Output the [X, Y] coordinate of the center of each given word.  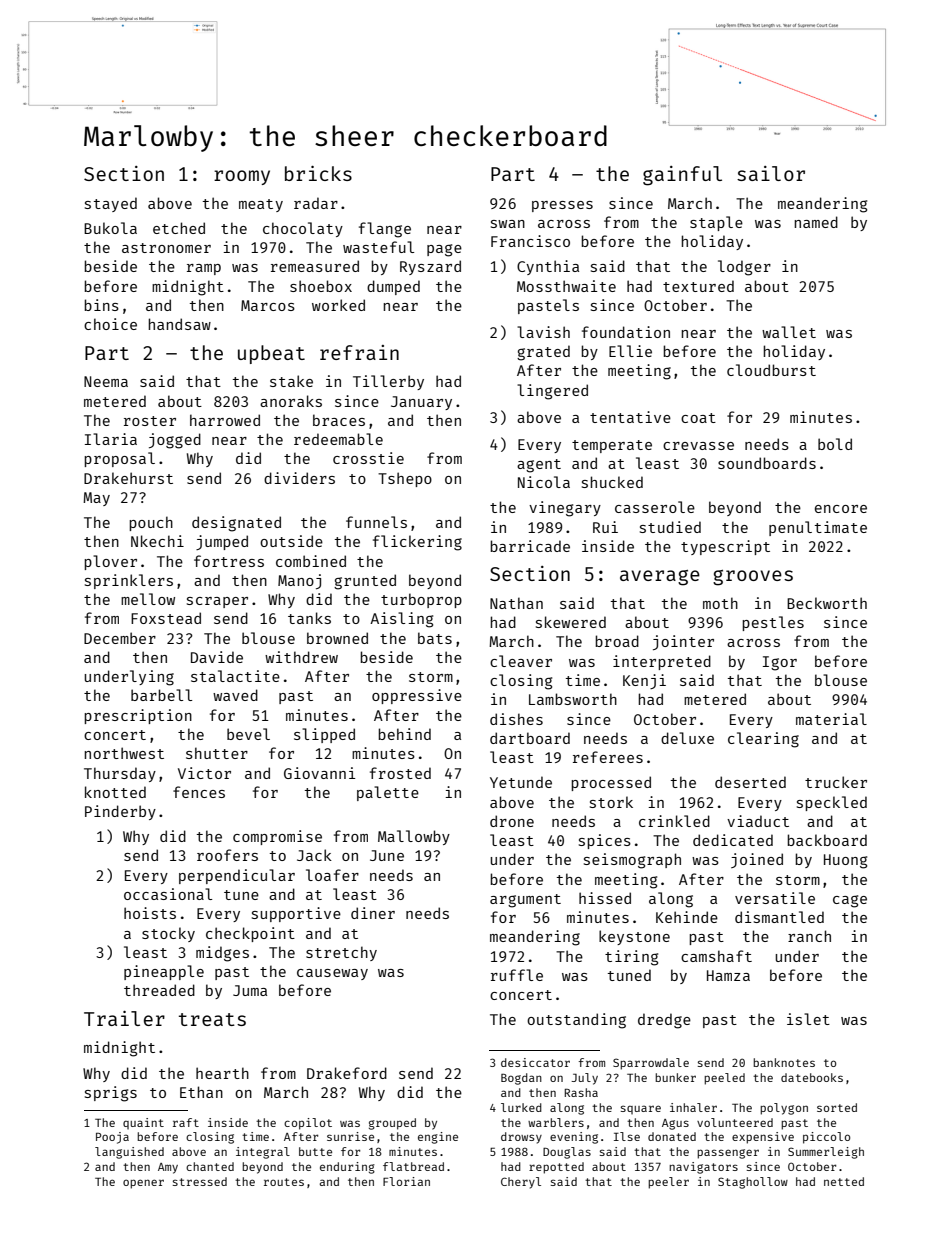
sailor [771, 173]
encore [841, 509]
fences [199, 792]
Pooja [112, 1138]
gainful [682, 176]
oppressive [417, 696]
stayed [111, 204]
